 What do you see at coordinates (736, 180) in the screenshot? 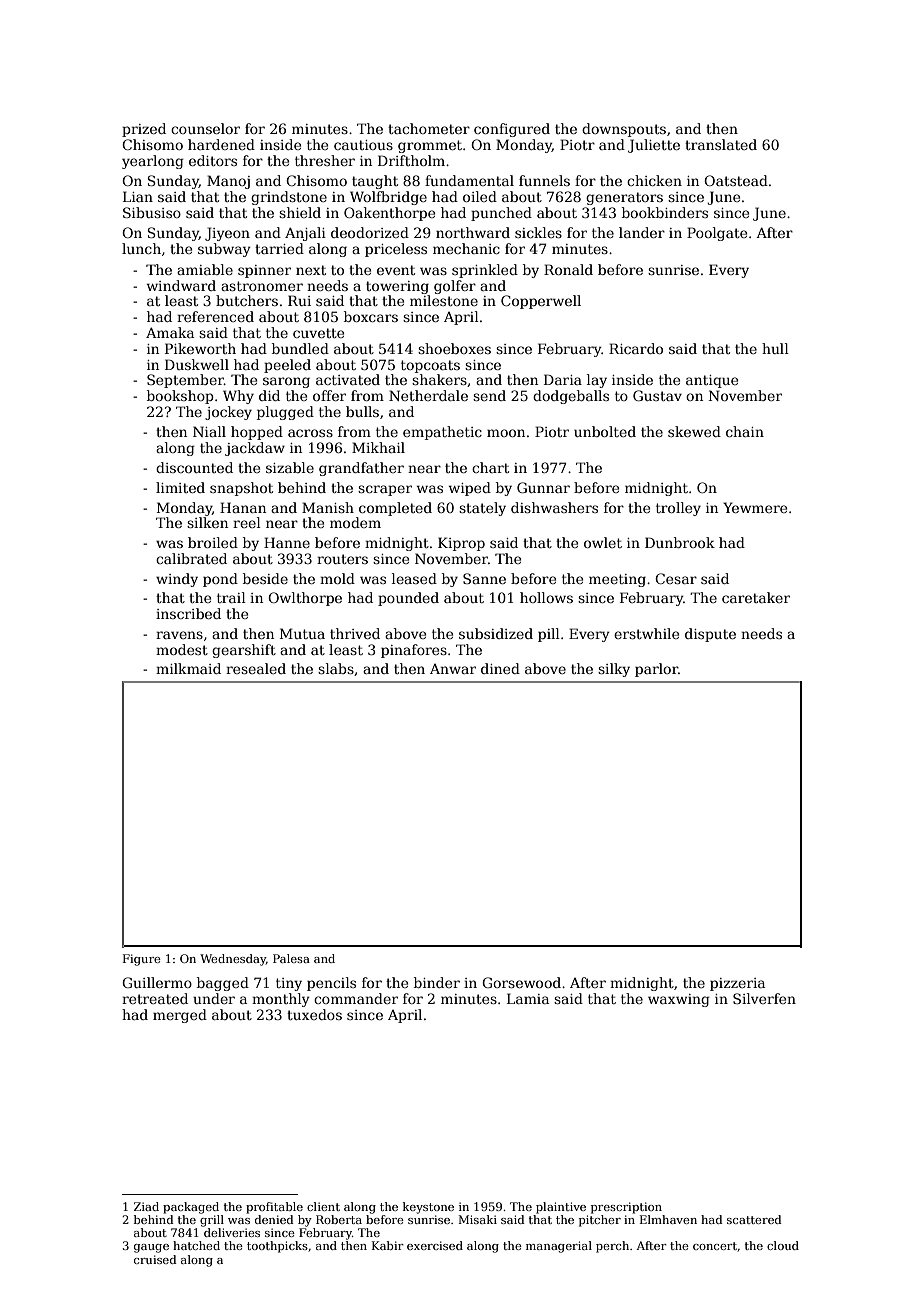
I see `Oatstead` at bounding box center [736, 180].
